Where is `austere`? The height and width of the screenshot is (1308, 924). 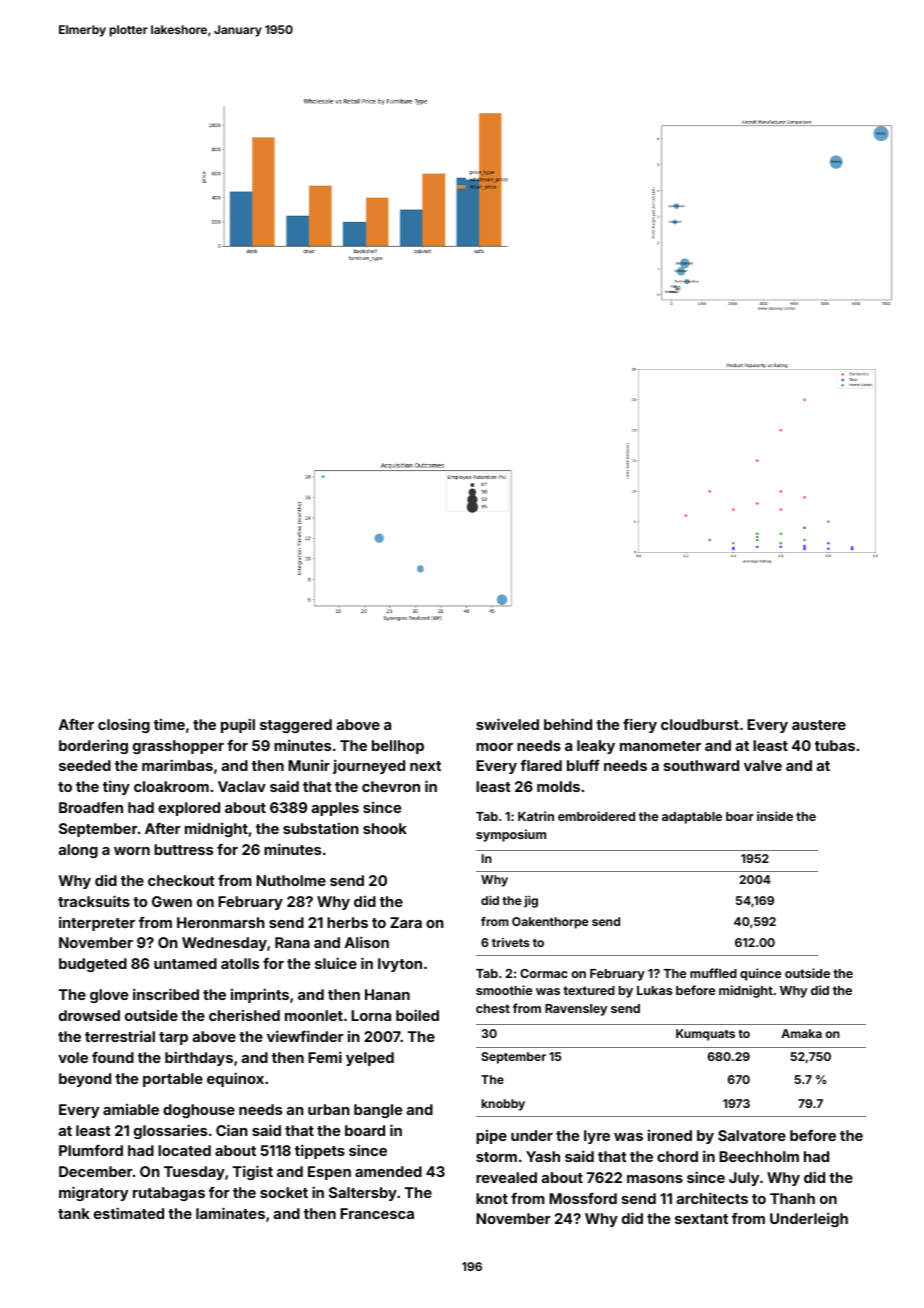 austere is located at coordinates (819, 725).
